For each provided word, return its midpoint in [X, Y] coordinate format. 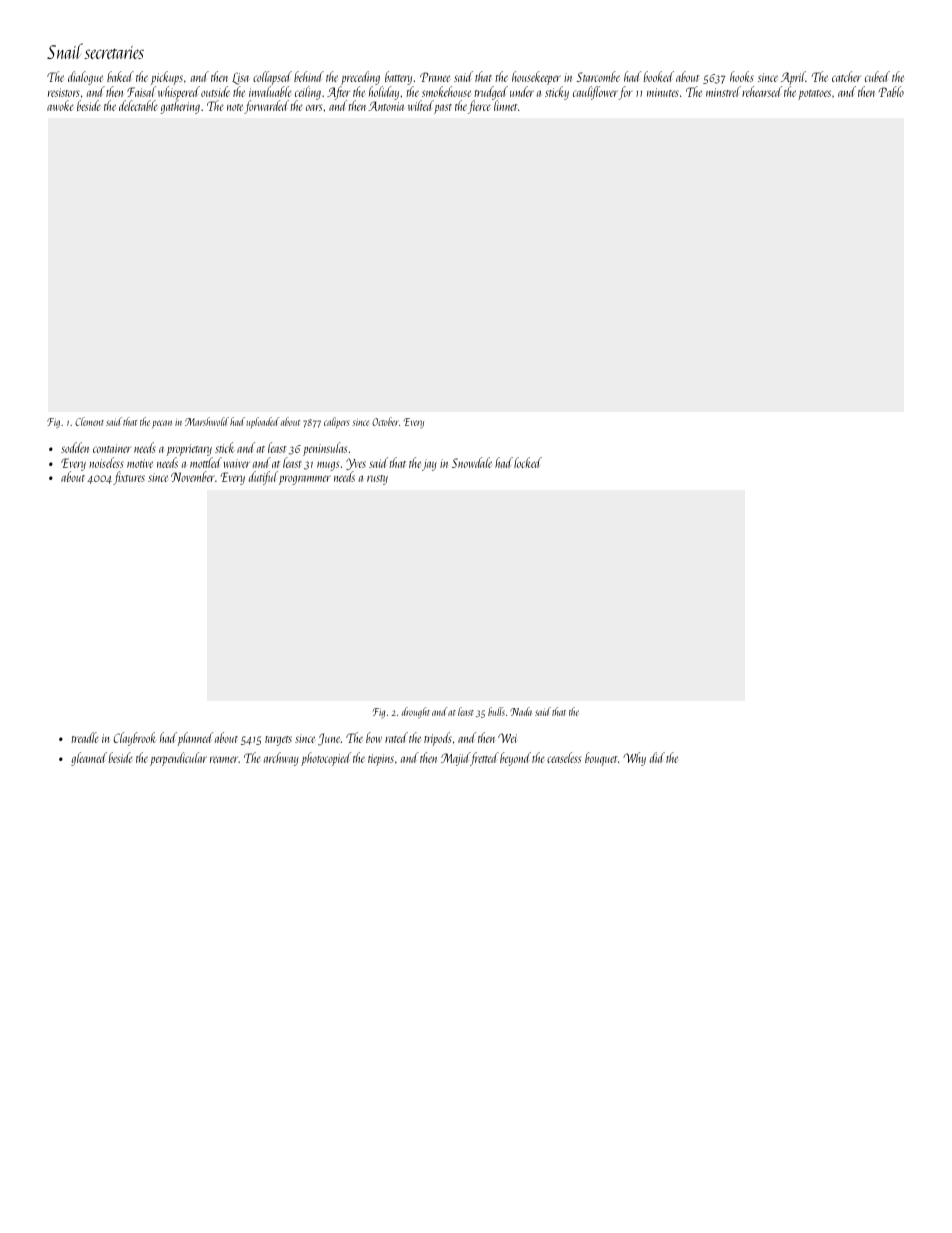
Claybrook [134, 739]
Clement [89, 421]
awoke [60, 105]
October [385, 421]
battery [398, 78]
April [793, 78]
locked [528, 462]
